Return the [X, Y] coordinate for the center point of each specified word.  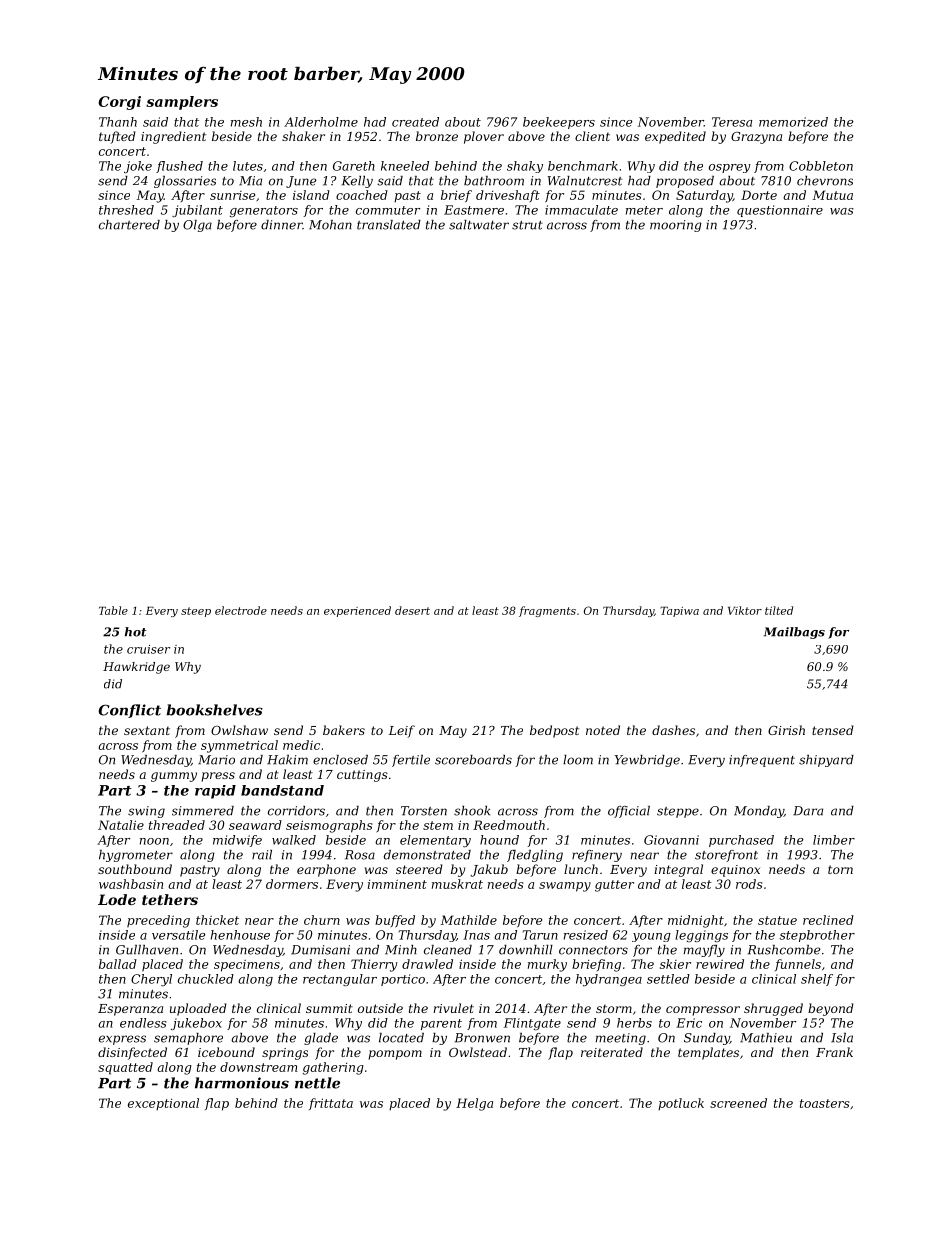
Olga [197, 226]
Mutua [833, 195]
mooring [676, 226]
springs [285, 1054]
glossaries [185, 182]
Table [113, 610]
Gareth [354, 166]
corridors [296, 811]
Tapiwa [679, 612]
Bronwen [482, 1038]
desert [412, 610]
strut [527, 225]
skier [675, 964]
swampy [565, 887]
